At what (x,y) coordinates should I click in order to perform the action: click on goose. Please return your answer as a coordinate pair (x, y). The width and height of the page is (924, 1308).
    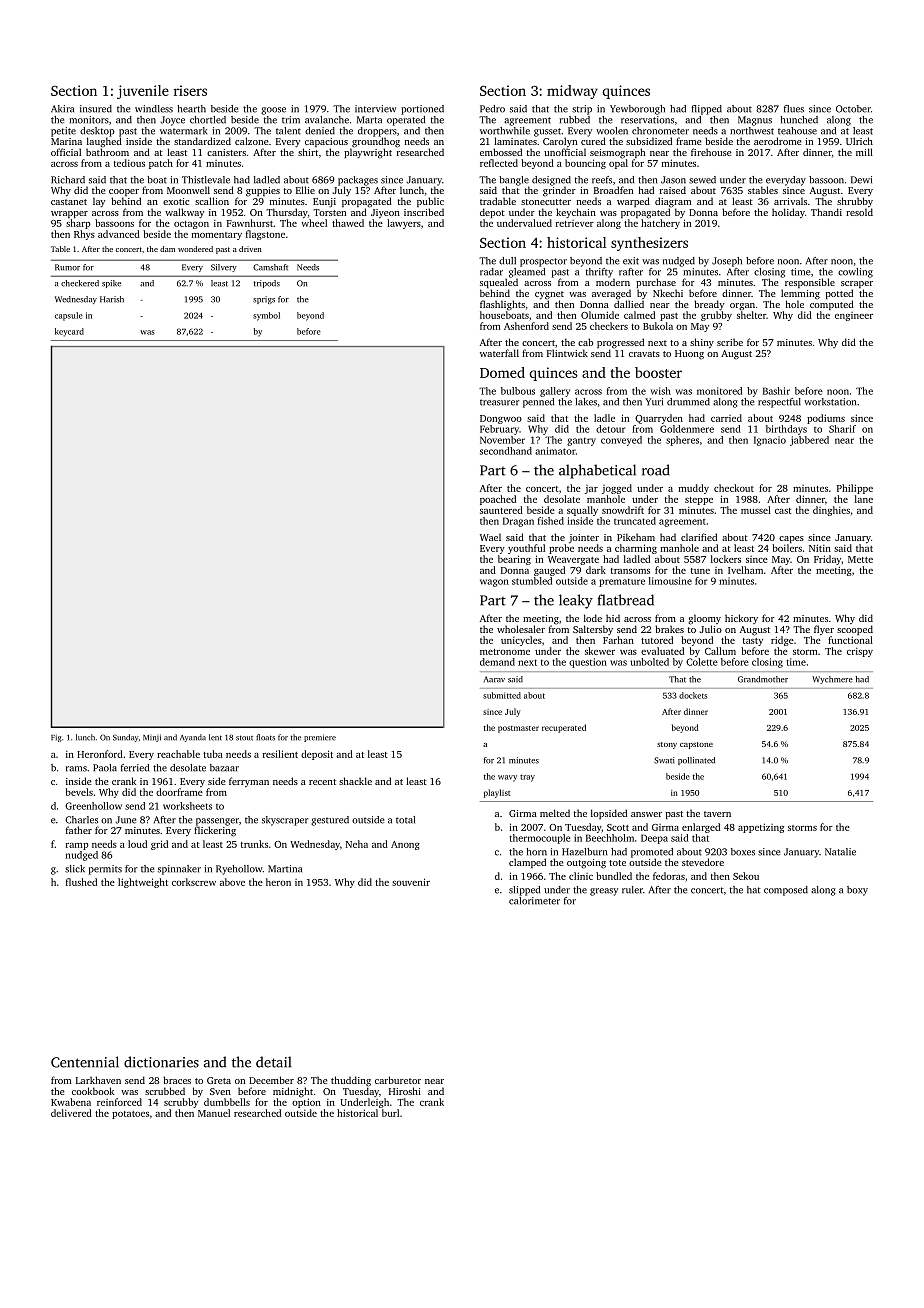
    Looking at the image, I should click on (273, 111).
